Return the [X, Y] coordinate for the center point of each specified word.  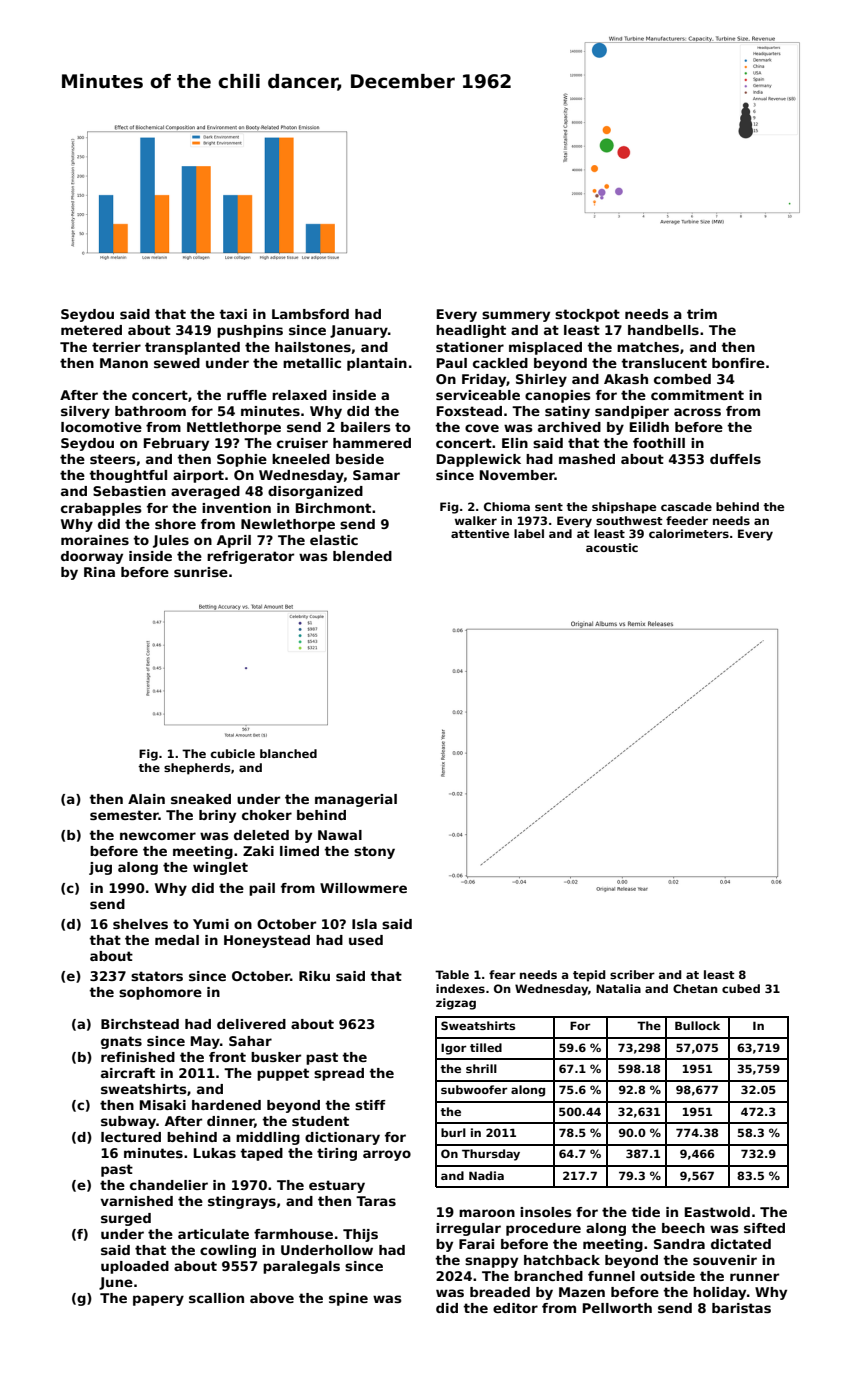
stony [374, 852]
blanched [288, 753]
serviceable [478, 395]
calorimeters [689, 533]
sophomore [160, 993]
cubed [741, 988]
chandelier [169, 1185]
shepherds [197, 769]
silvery [85, 412]
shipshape [624, 508]
